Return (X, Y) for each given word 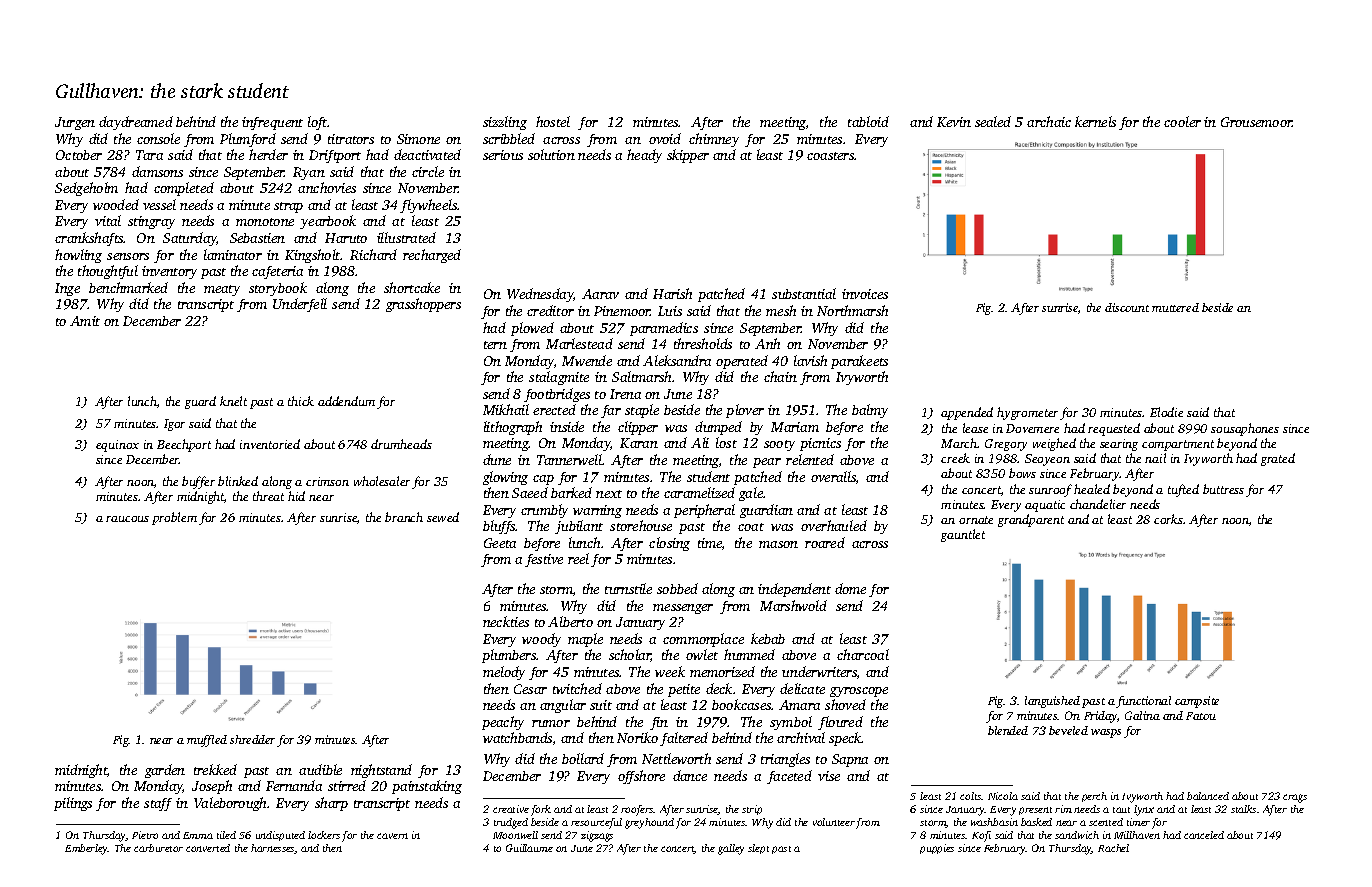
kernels (1095, 121)
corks (1168, 519)
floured (840, 723)
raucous (127, 519)
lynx (1144, 810)
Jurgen (75, 123)
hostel (553, 121)
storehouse (641, 525)
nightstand (381, 771)
